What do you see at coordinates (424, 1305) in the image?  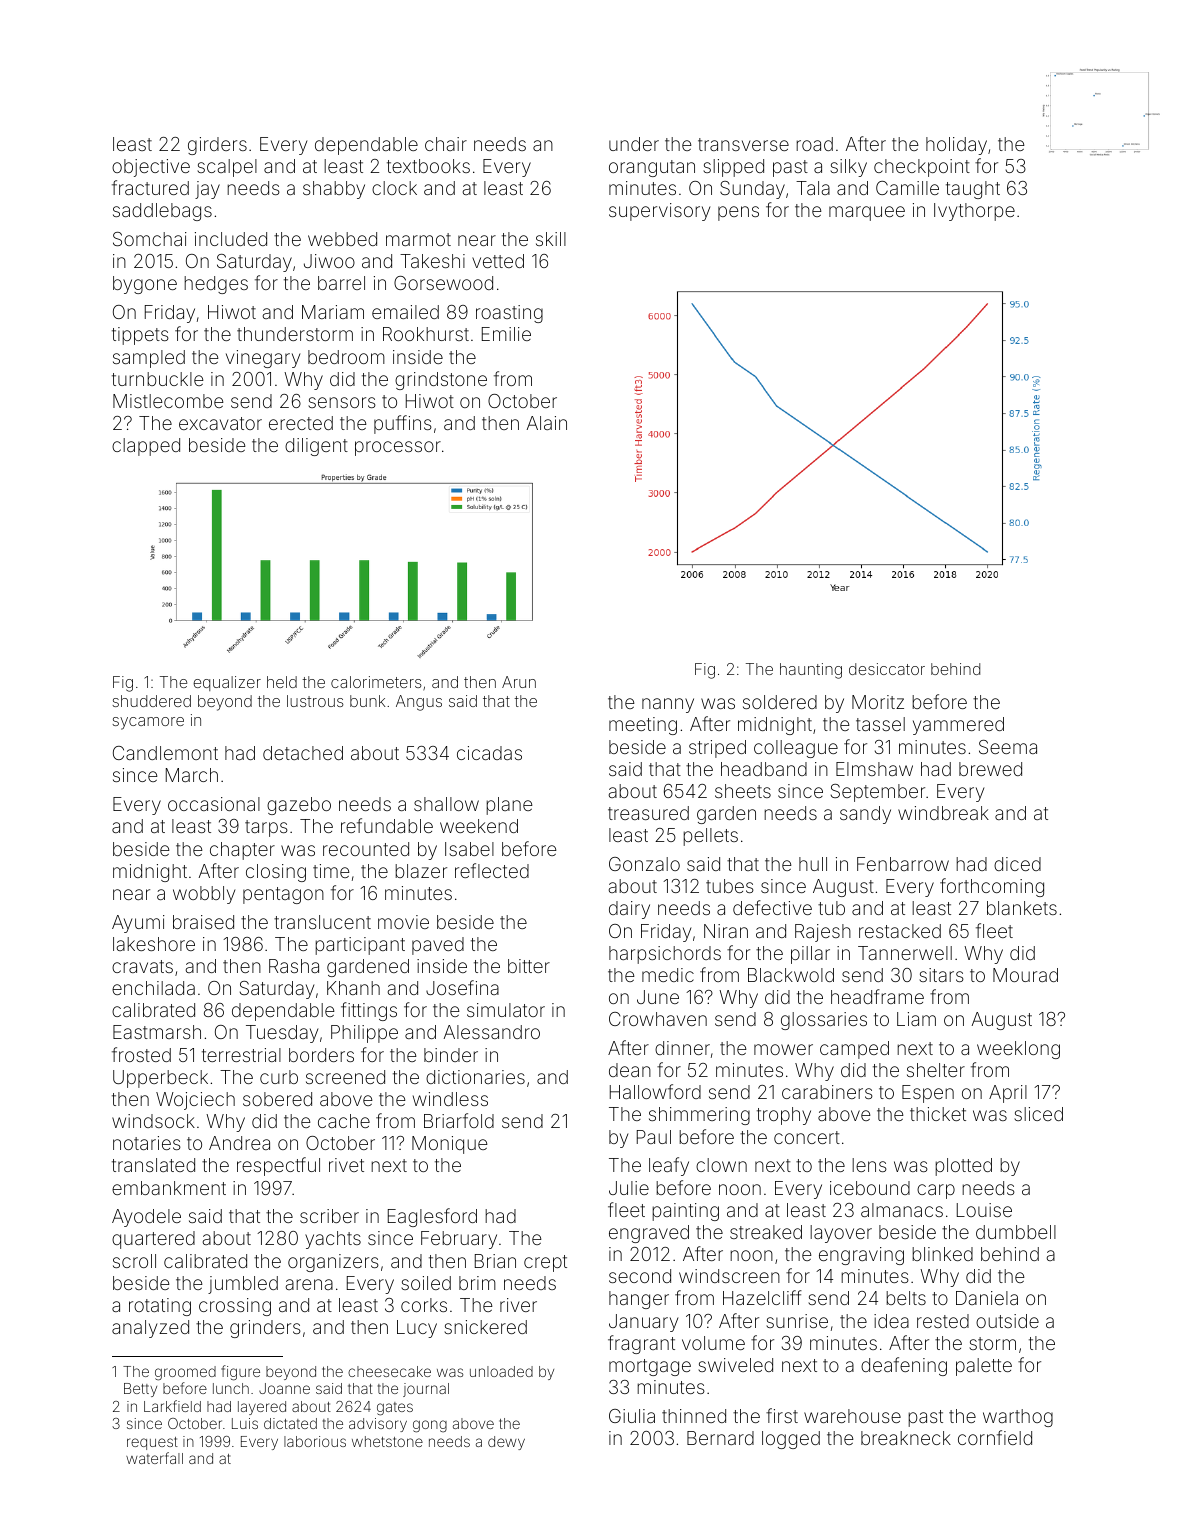 I see `corks` at bounding box center [424, 1305].
